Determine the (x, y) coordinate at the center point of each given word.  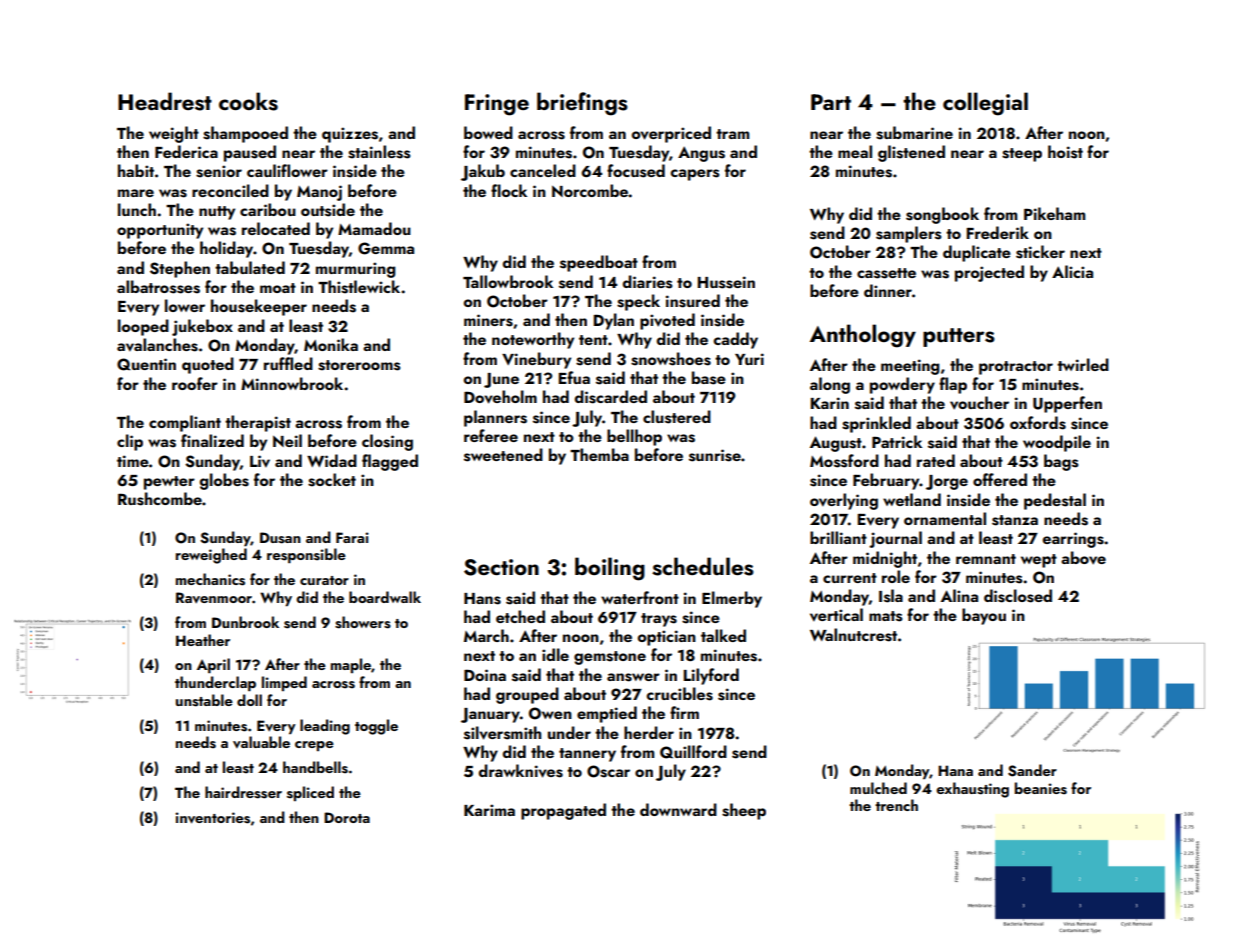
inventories (212, 818)
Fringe (497, 105)
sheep (744, 811)
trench (896, 805)
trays (659, 620)
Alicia (1072, 271)
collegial (985, 104)
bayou (984, 616)
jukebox (202, 327)
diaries (647, 282)
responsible (306, 555)
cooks (248, 101)
